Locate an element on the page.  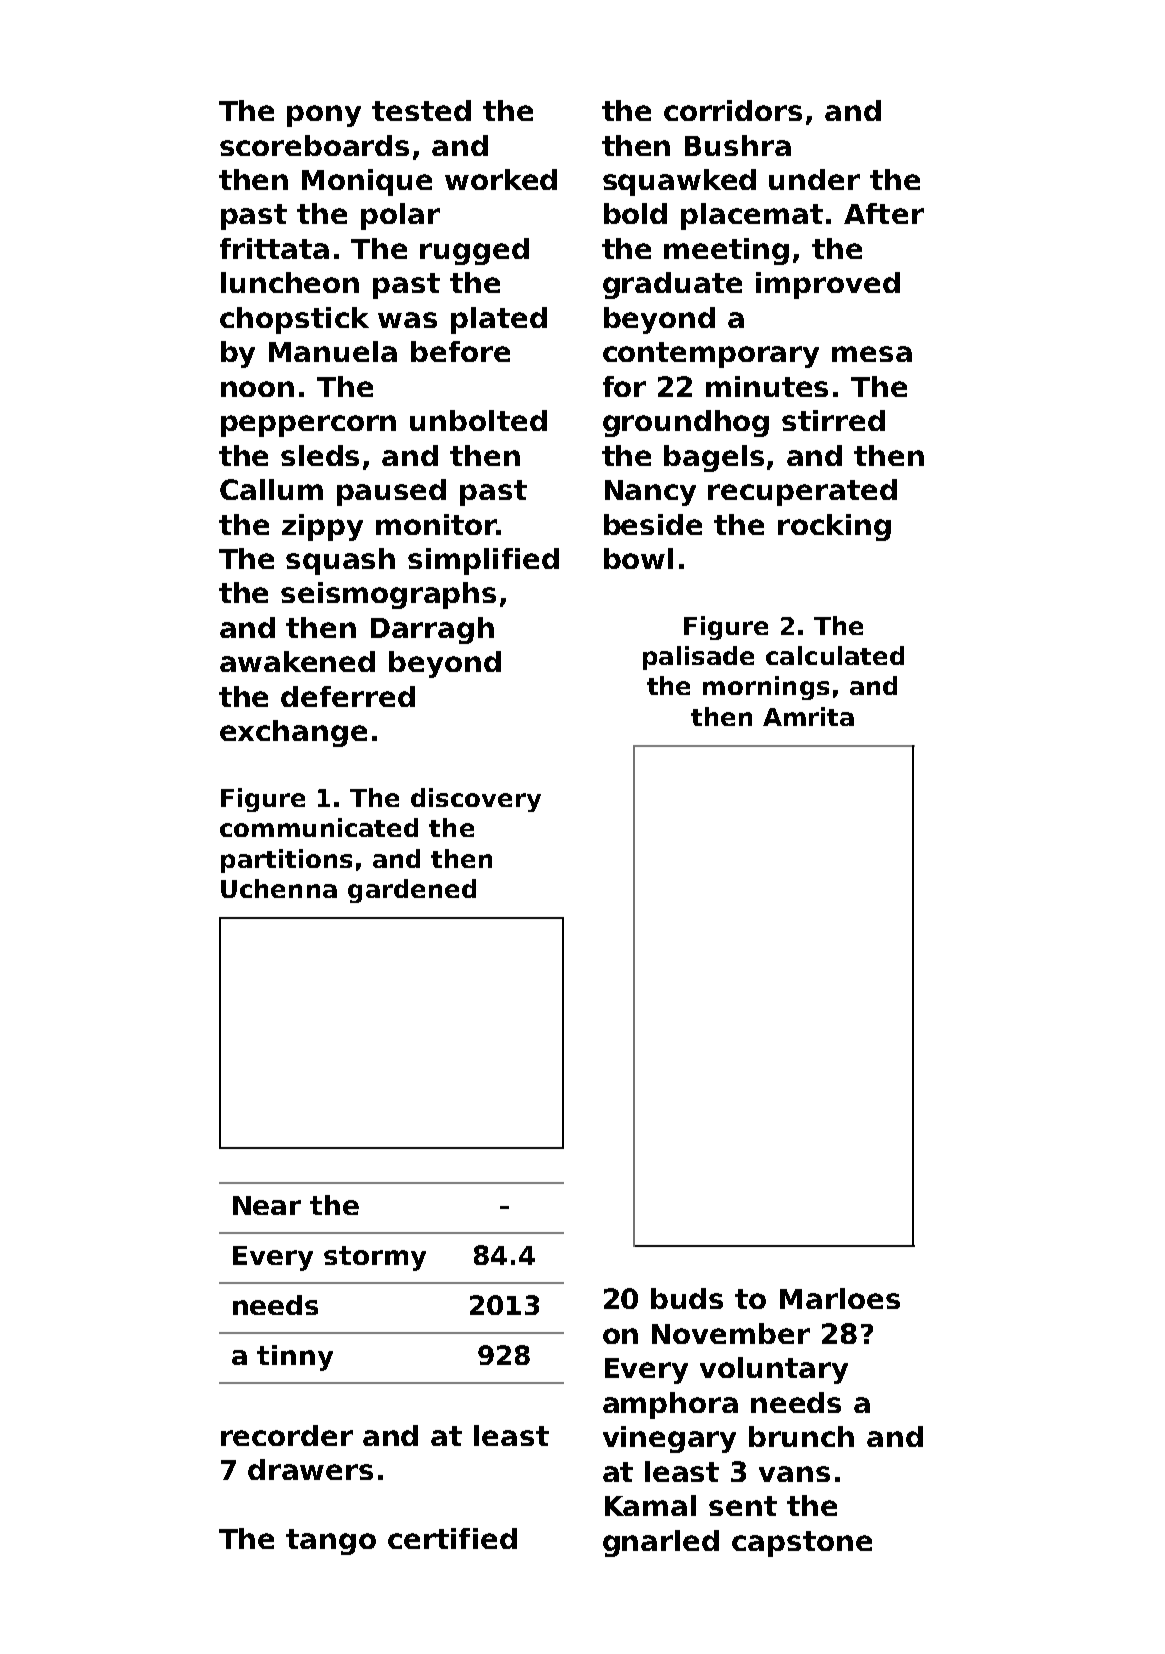
mesa is located at coordinates (872, 354).
